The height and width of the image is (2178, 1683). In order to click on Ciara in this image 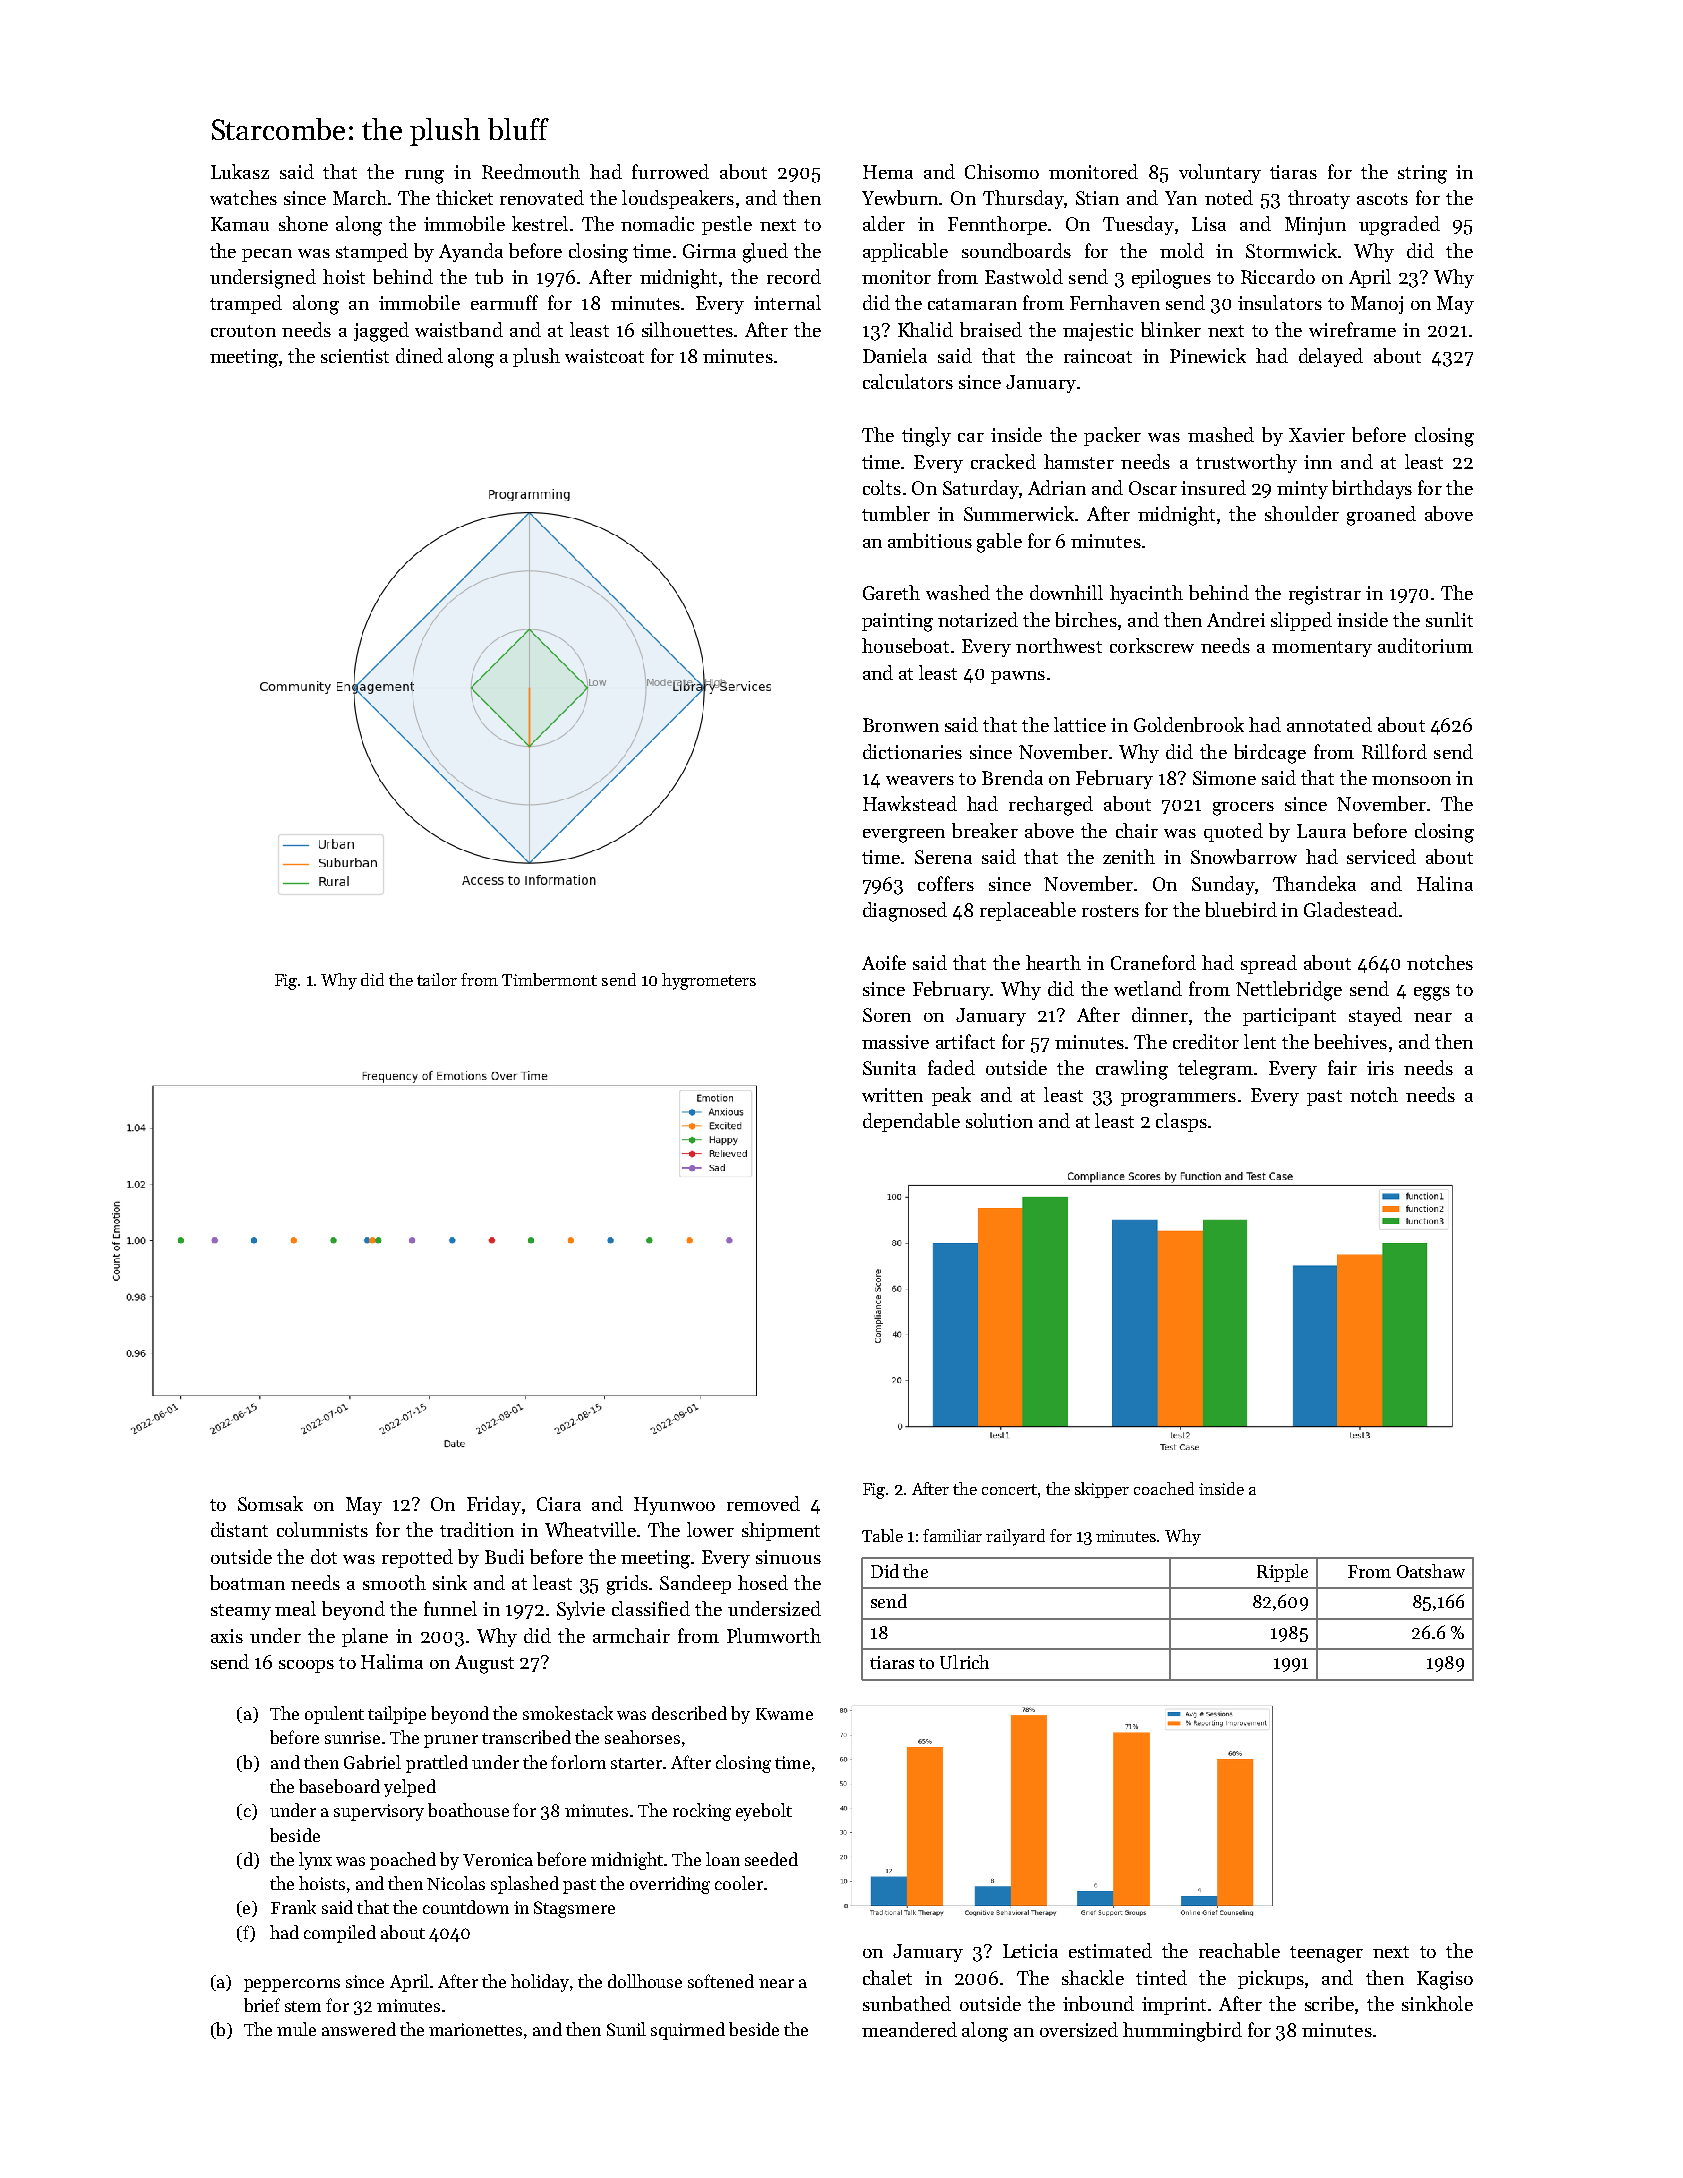, I will do `click(559, 1504)`.
